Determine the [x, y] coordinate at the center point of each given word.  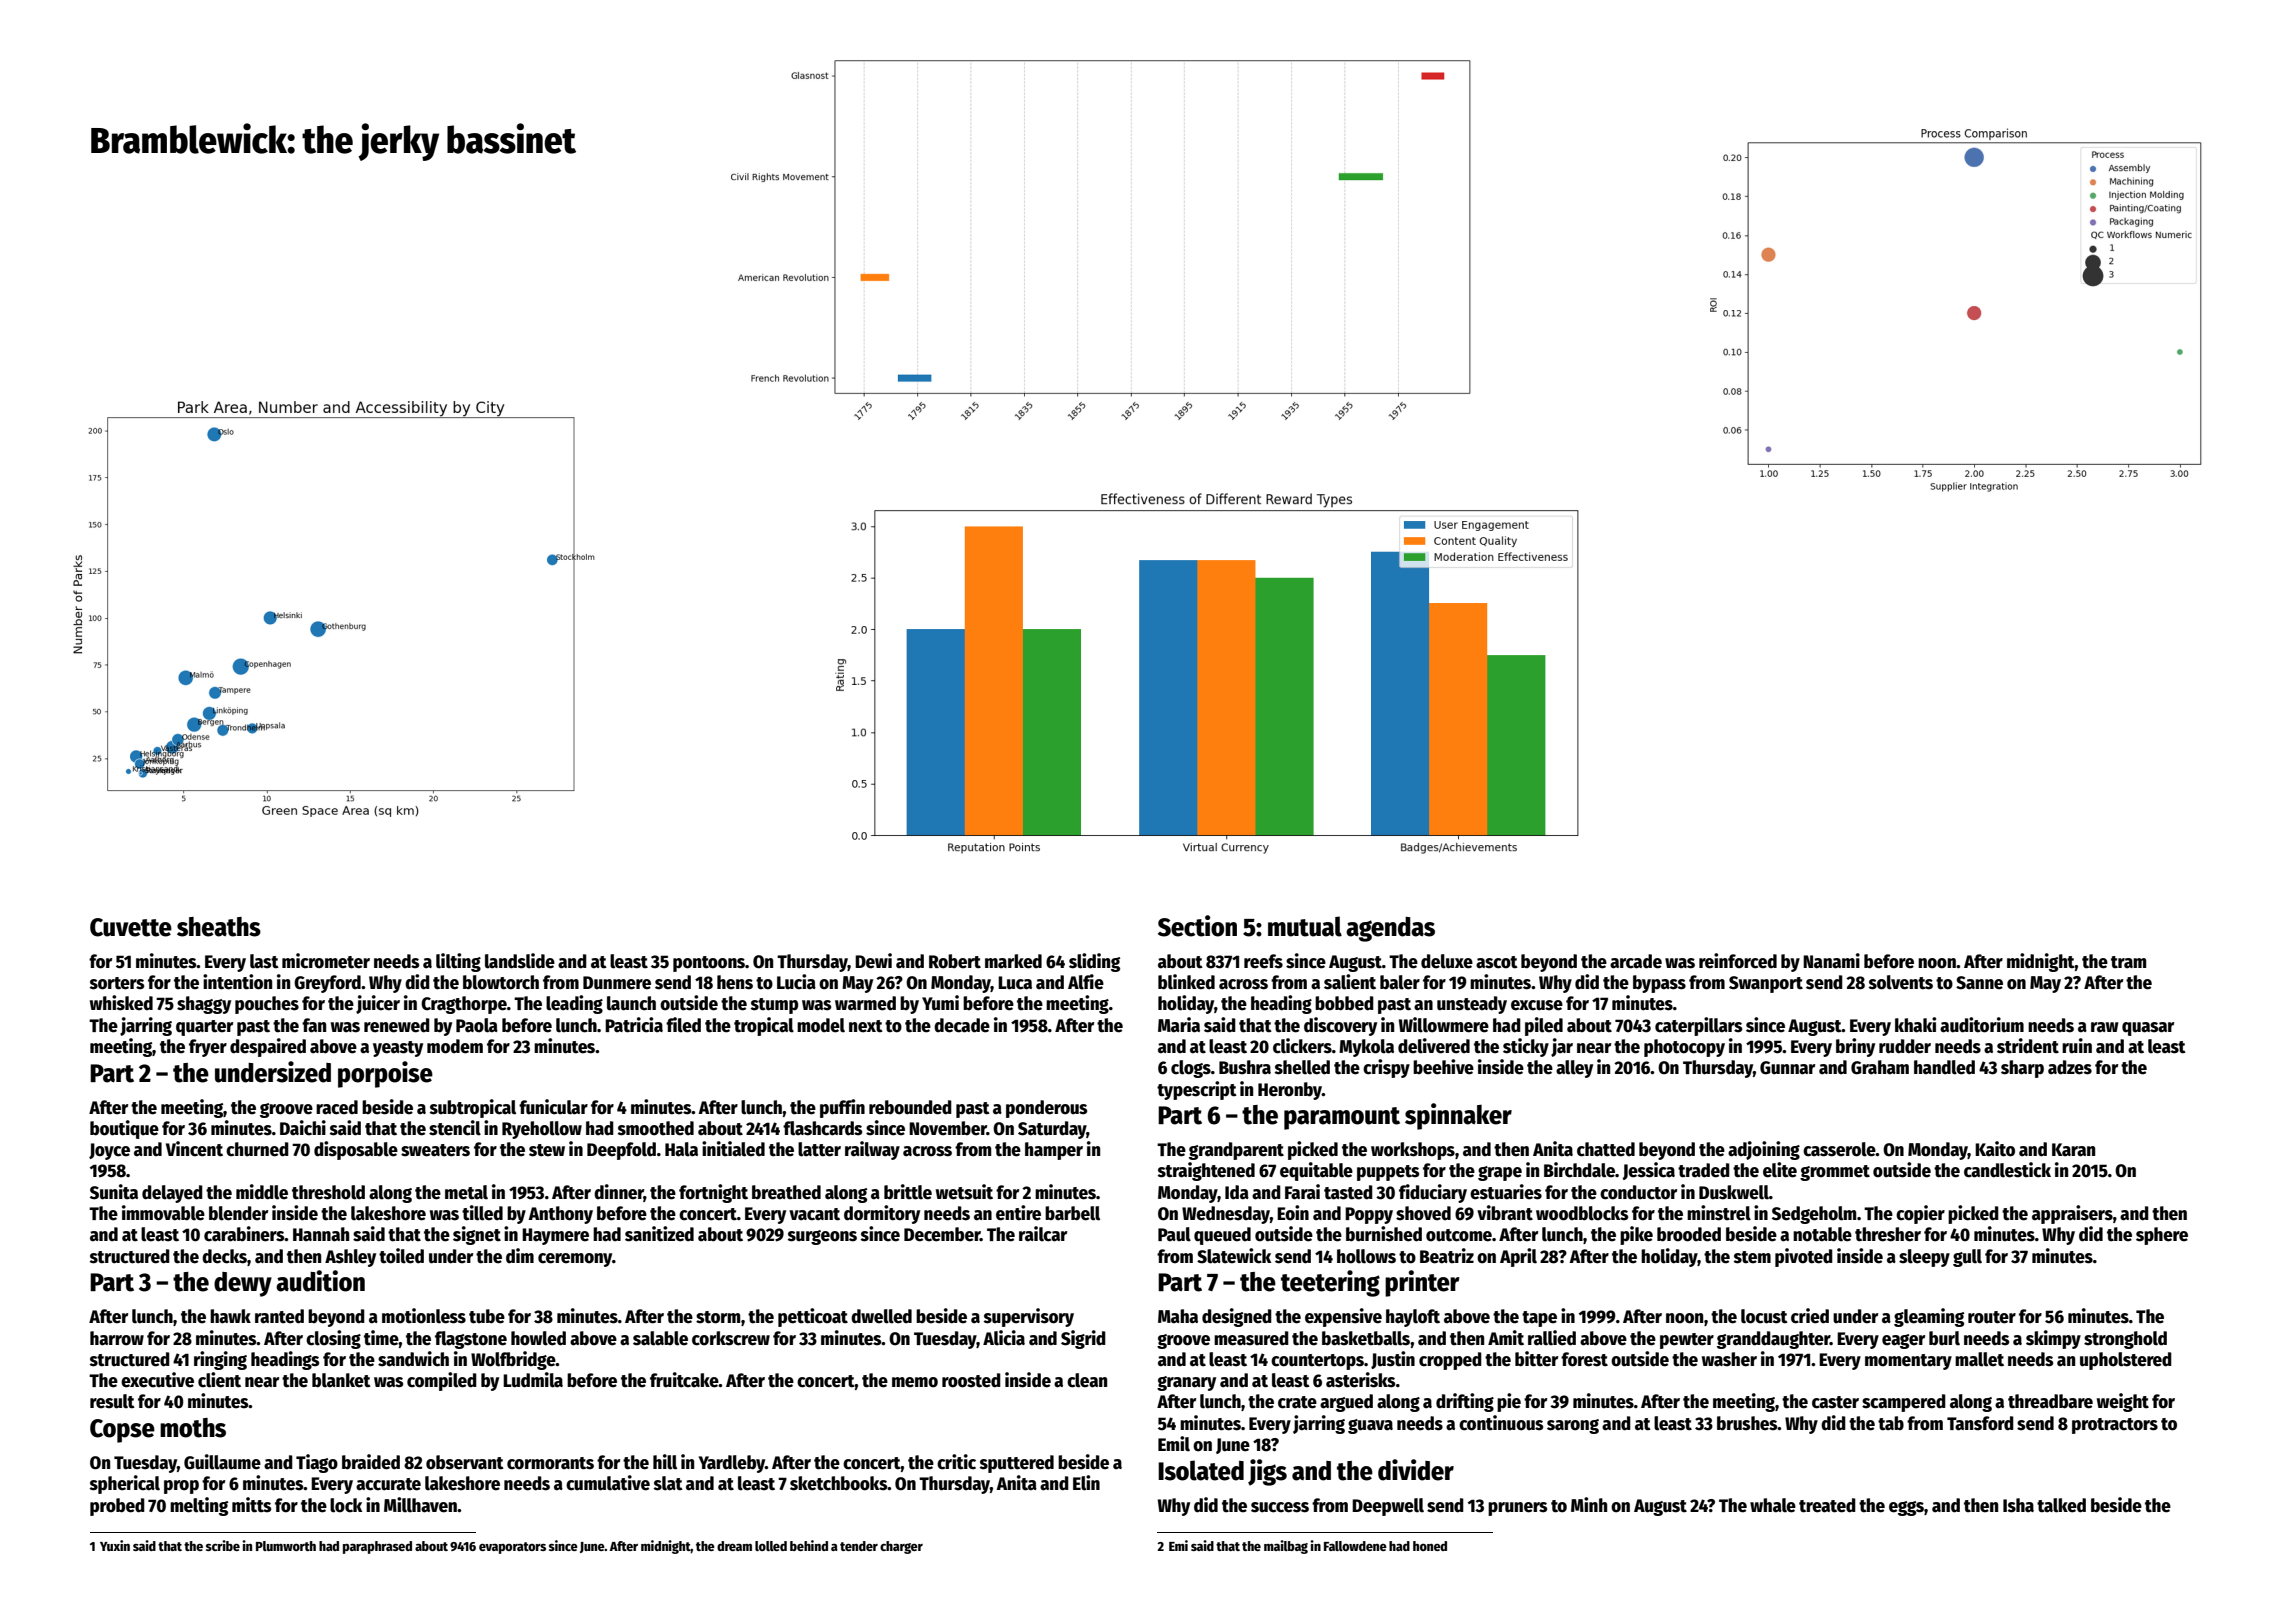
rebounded [910, 1107]
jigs [1267, 1472]
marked [1013, 961]
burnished [1384, 1234]
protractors [2115, 1426]
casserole [1839, 1149]
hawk [230, 1316]
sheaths [219, 927]
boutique [124, 1129]
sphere [2162, 1236]
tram [2128, 962]
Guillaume [222, 1462]
